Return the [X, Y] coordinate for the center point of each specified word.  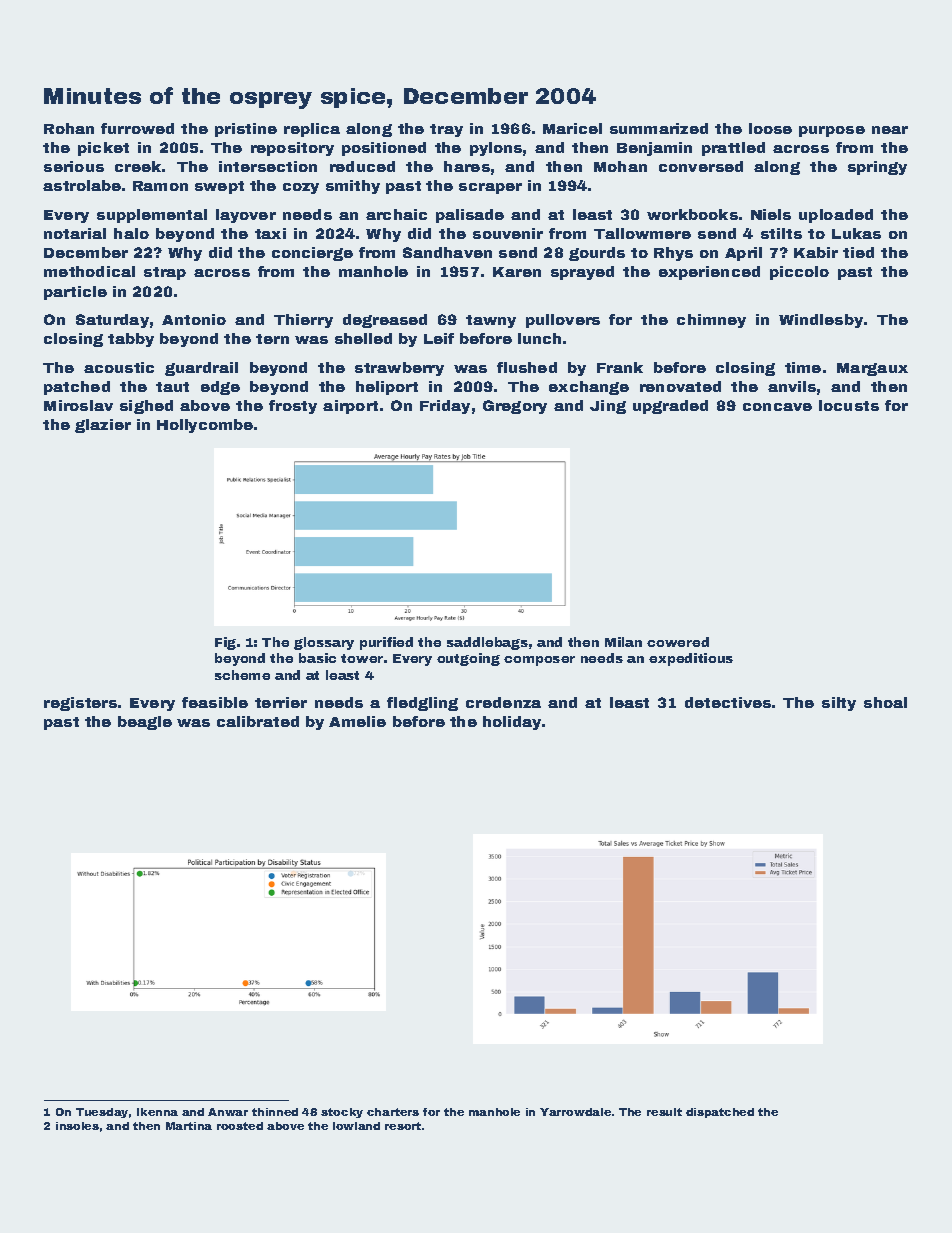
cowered [678, 642]
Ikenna [157, 1112]
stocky [342, 1113]
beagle [145, 723]
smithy [353, 187]
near [890, 130]
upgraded [670, 407]
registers [80, 704]
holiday [512, 723]
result [664, 1112]
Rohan [69, 128]
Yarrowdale [575, 1112]
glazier [103, 426]
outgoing [468, 659]
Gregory [515, 407]
